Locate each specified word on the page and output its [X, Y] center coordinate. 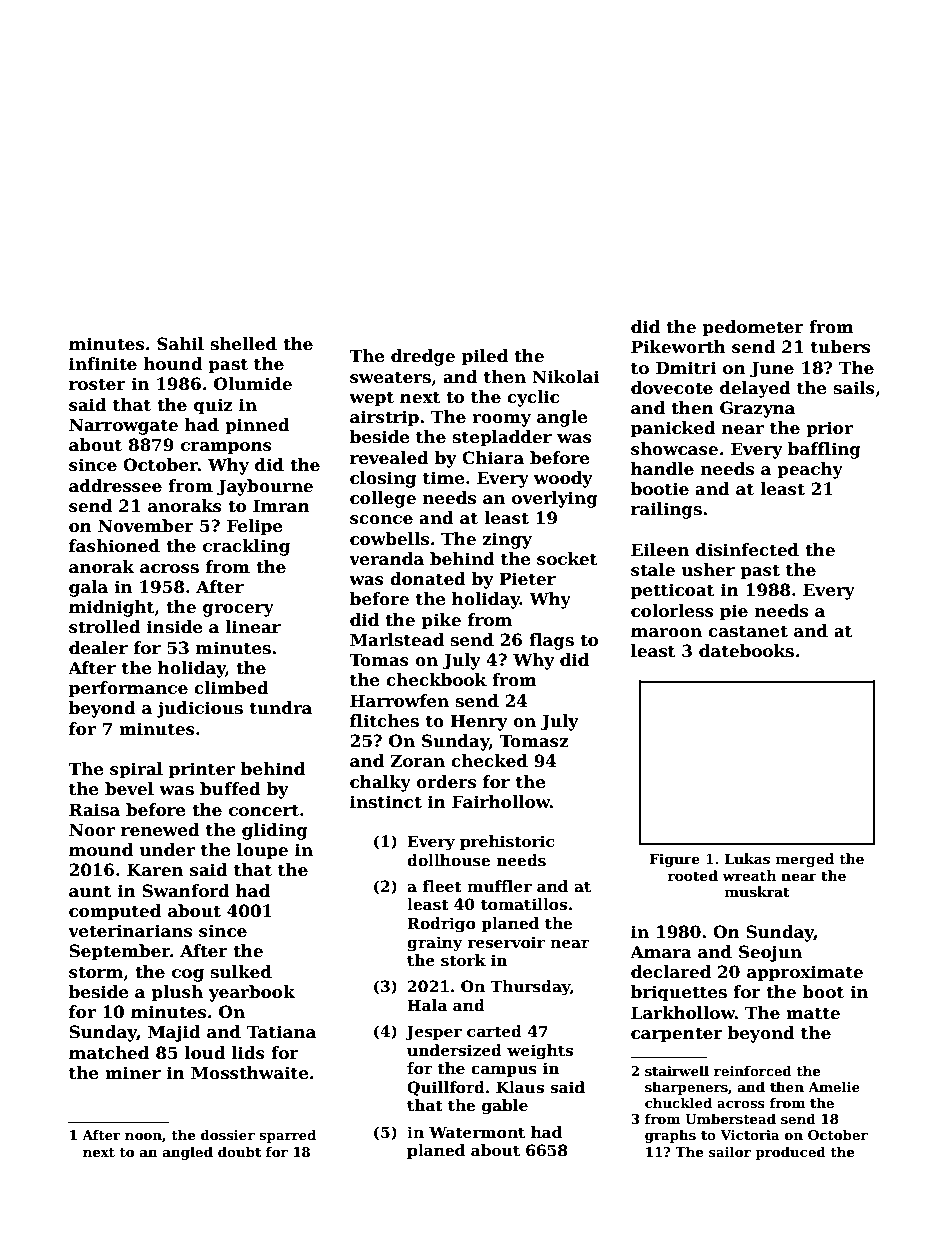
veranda [386, 559]
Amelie [834, 1086]
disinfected [747, 550]
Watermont [477, 1132]
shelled [243, 344]
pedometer [753, 328]
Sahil [180, 344]
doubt [239, 1151]
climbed [231, 688]
